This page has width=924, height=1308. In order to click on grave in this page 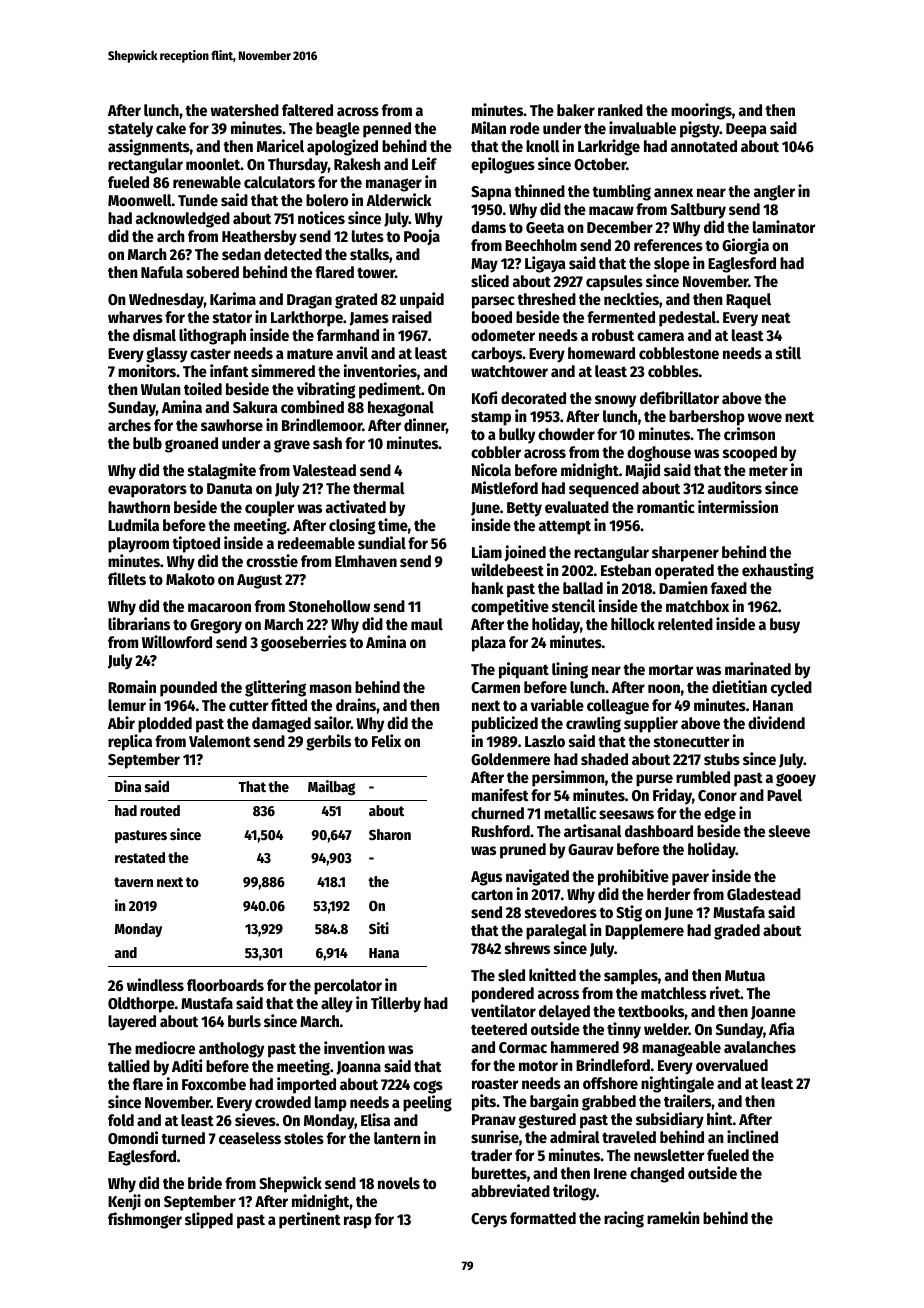, I will do `click(292, 446)`.
